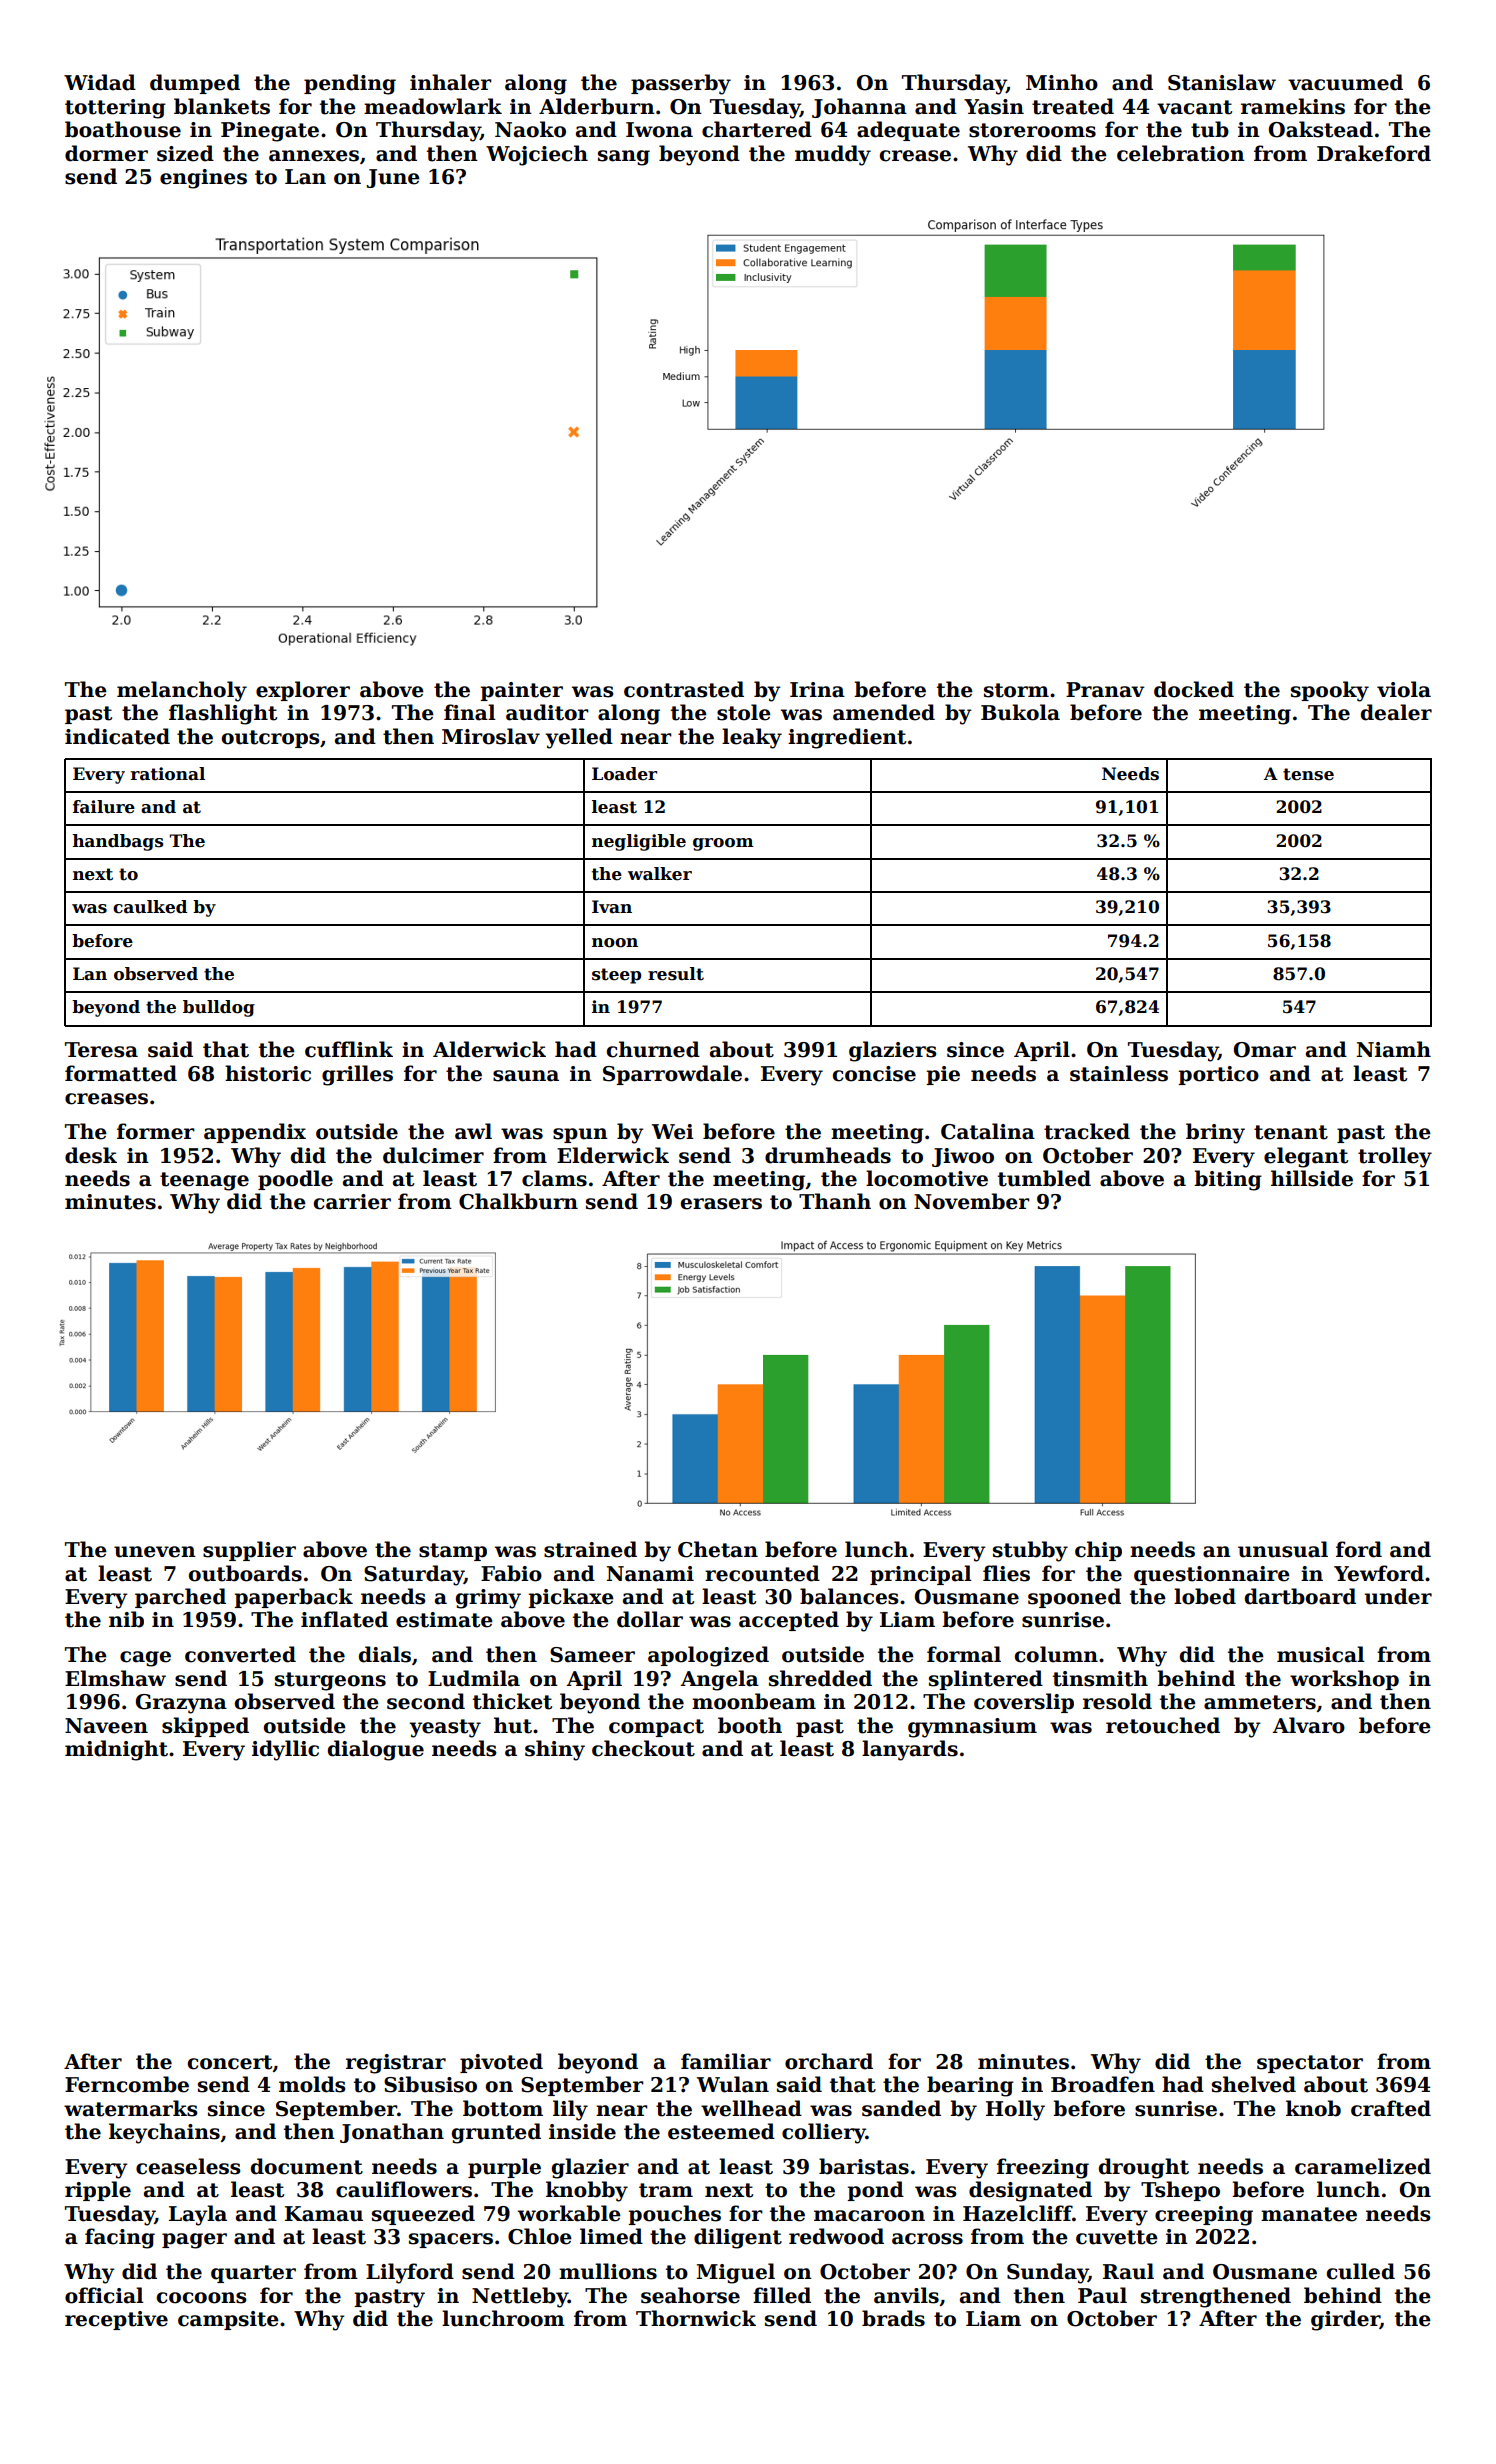 Image resolution: width=1496 pixels, height=2464 pixels. What do you see at coordinates (518, 1201) in the page?
I see `Chalkburn` at bounding box center [518, 1201].
